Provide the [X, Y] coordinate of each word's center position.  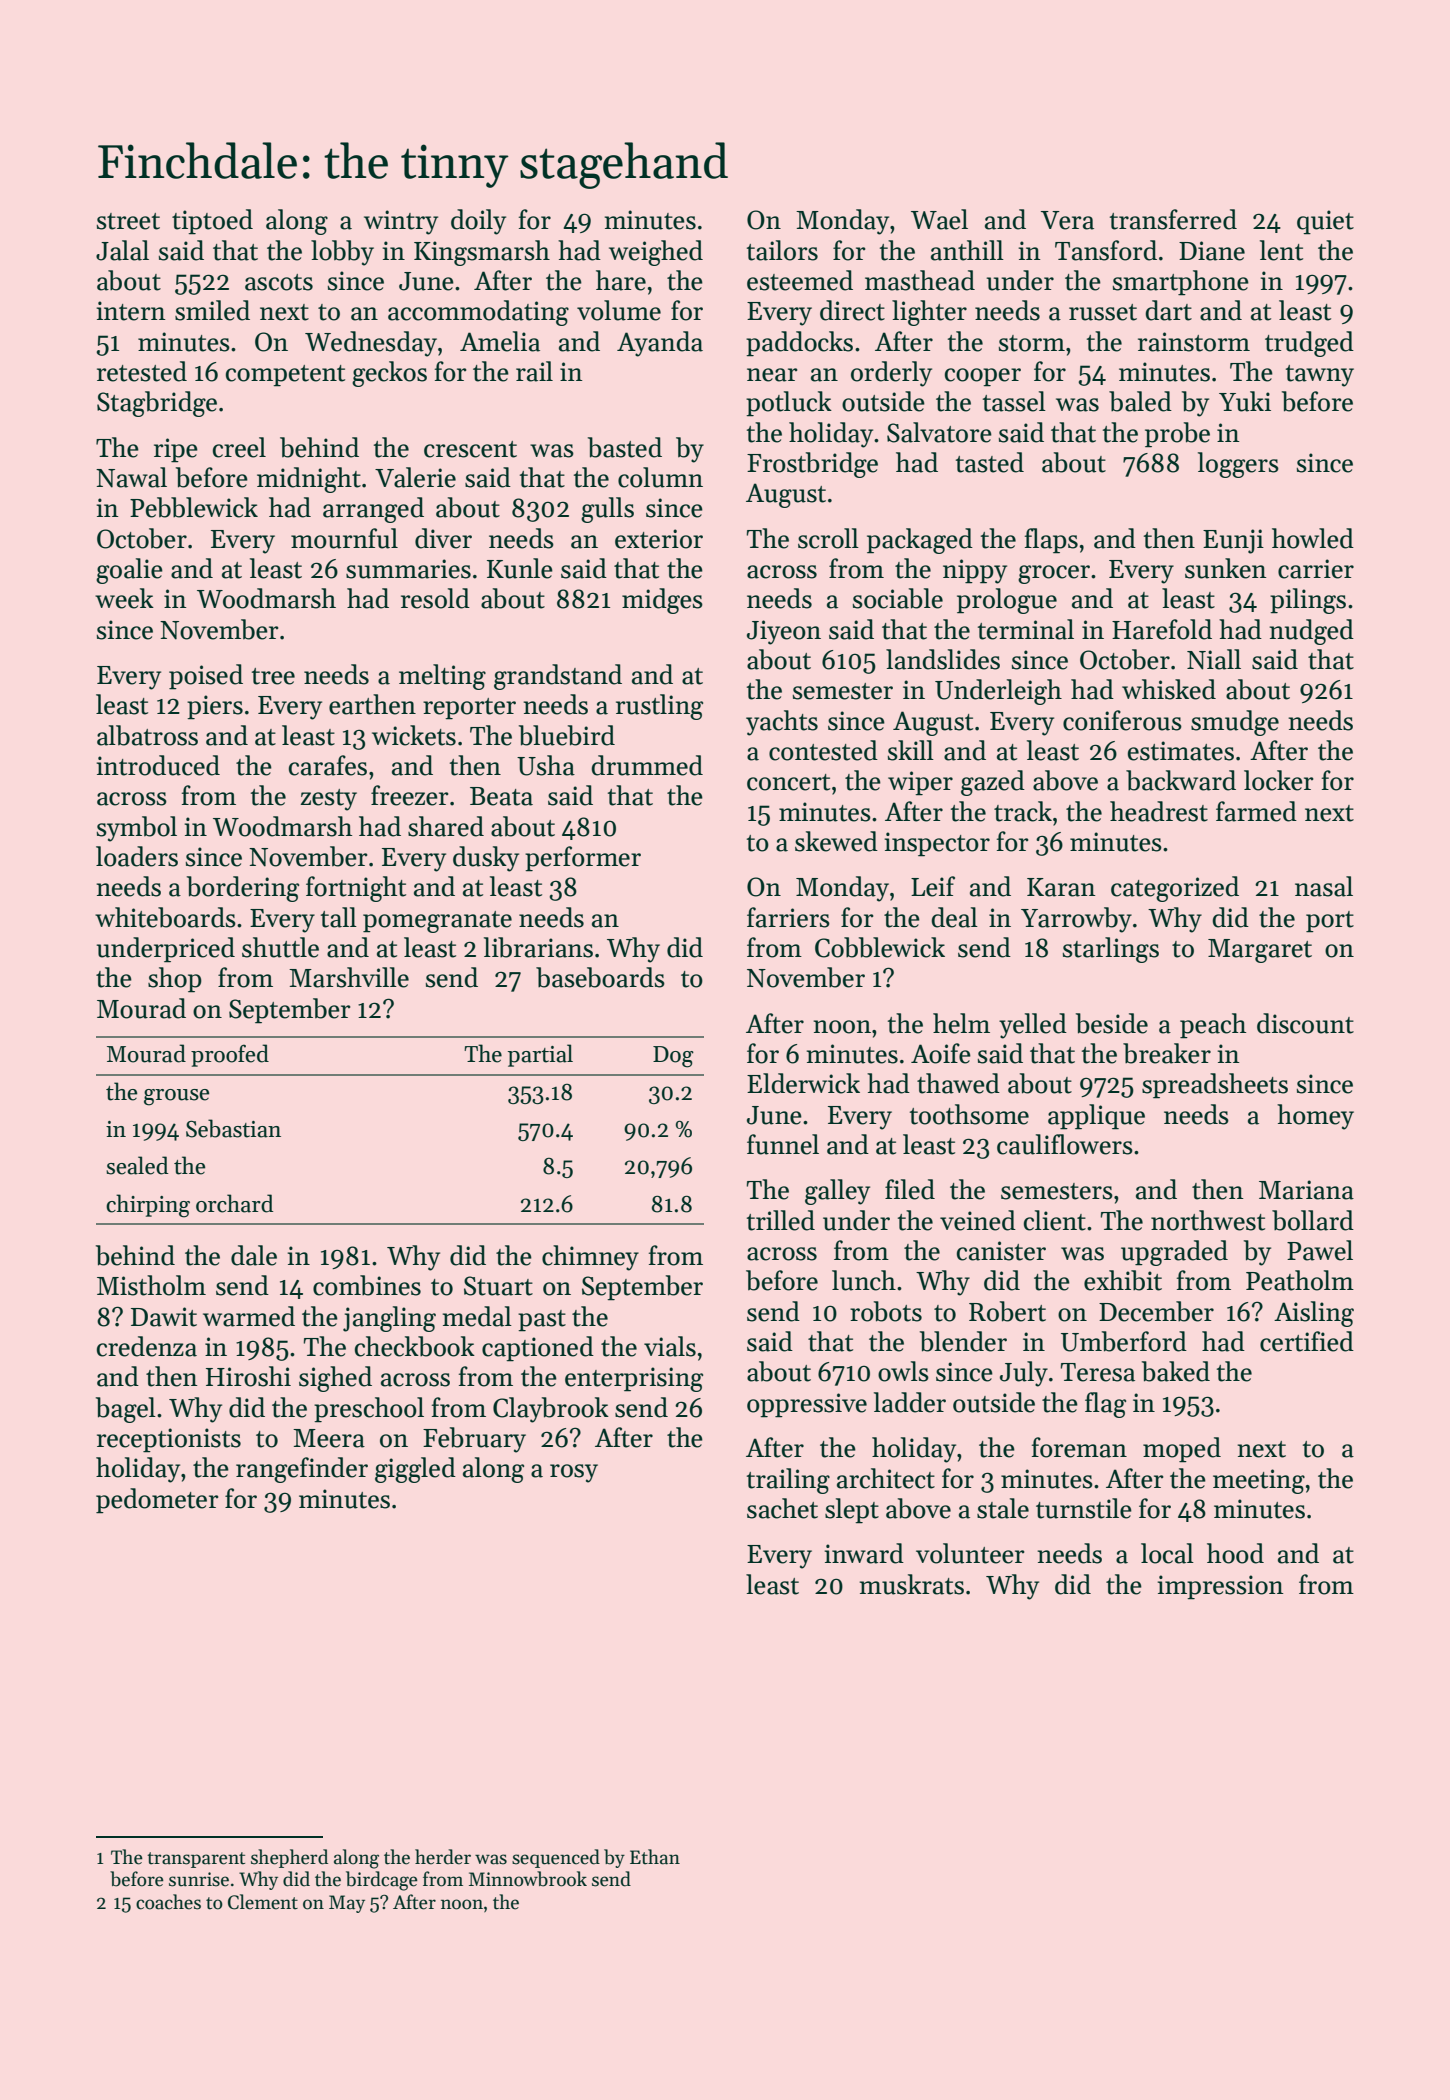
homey [1315, 1117]
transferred [1173, 219]
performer [583, 859]
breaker [1167, 1053]
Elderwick [803, 1083]
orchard [234, 1203]
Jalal [122, 250]
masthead [920, 280]
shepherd [289, 1858]
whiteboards [165, 917]
